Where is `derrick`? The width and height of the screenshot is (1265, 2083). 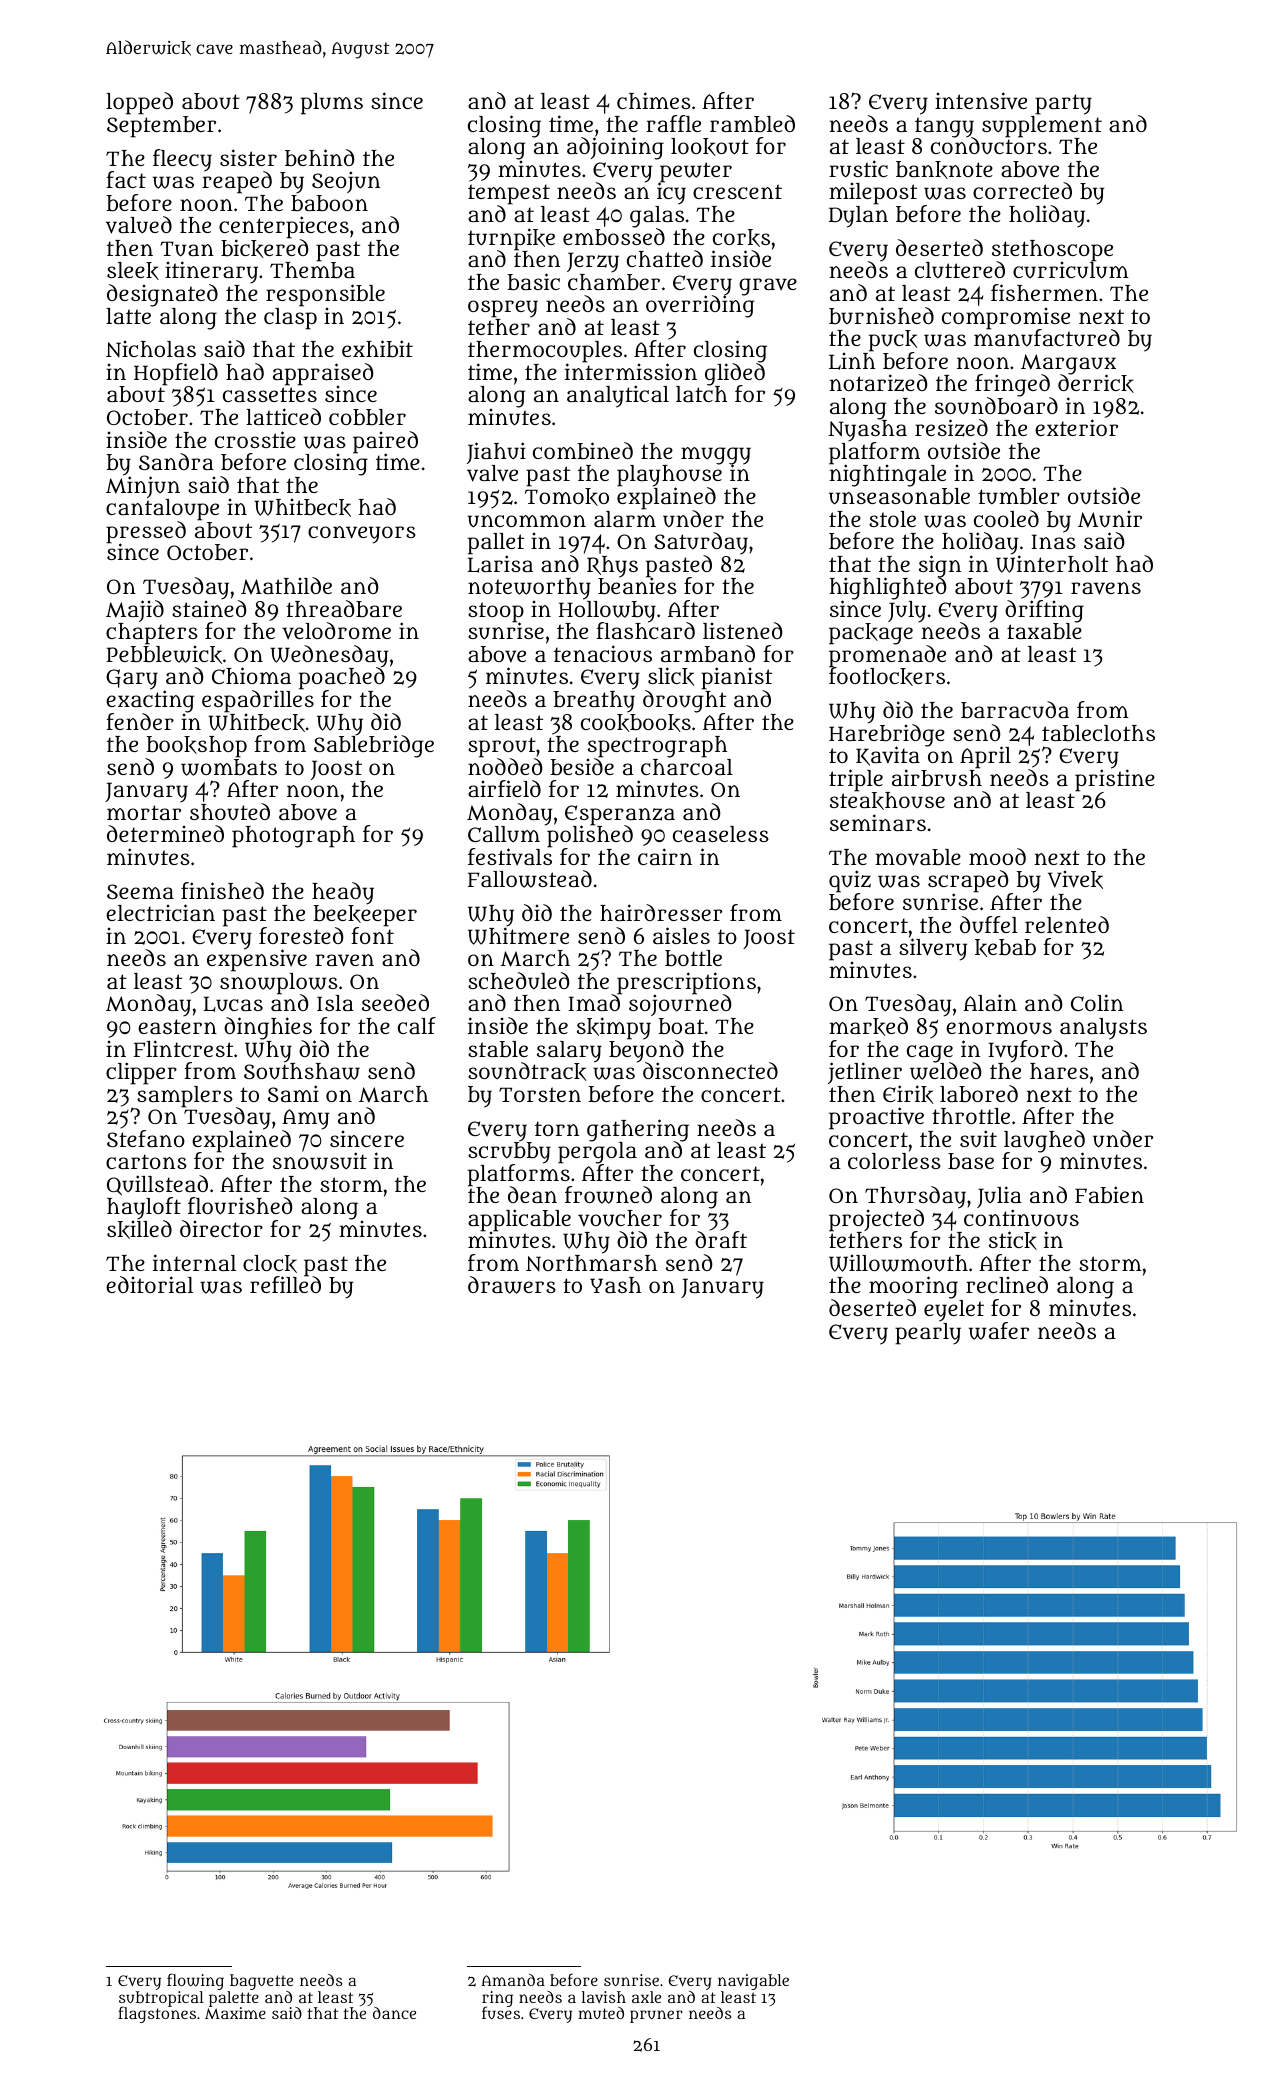 derrick is located at coordinates (1096, 384).
